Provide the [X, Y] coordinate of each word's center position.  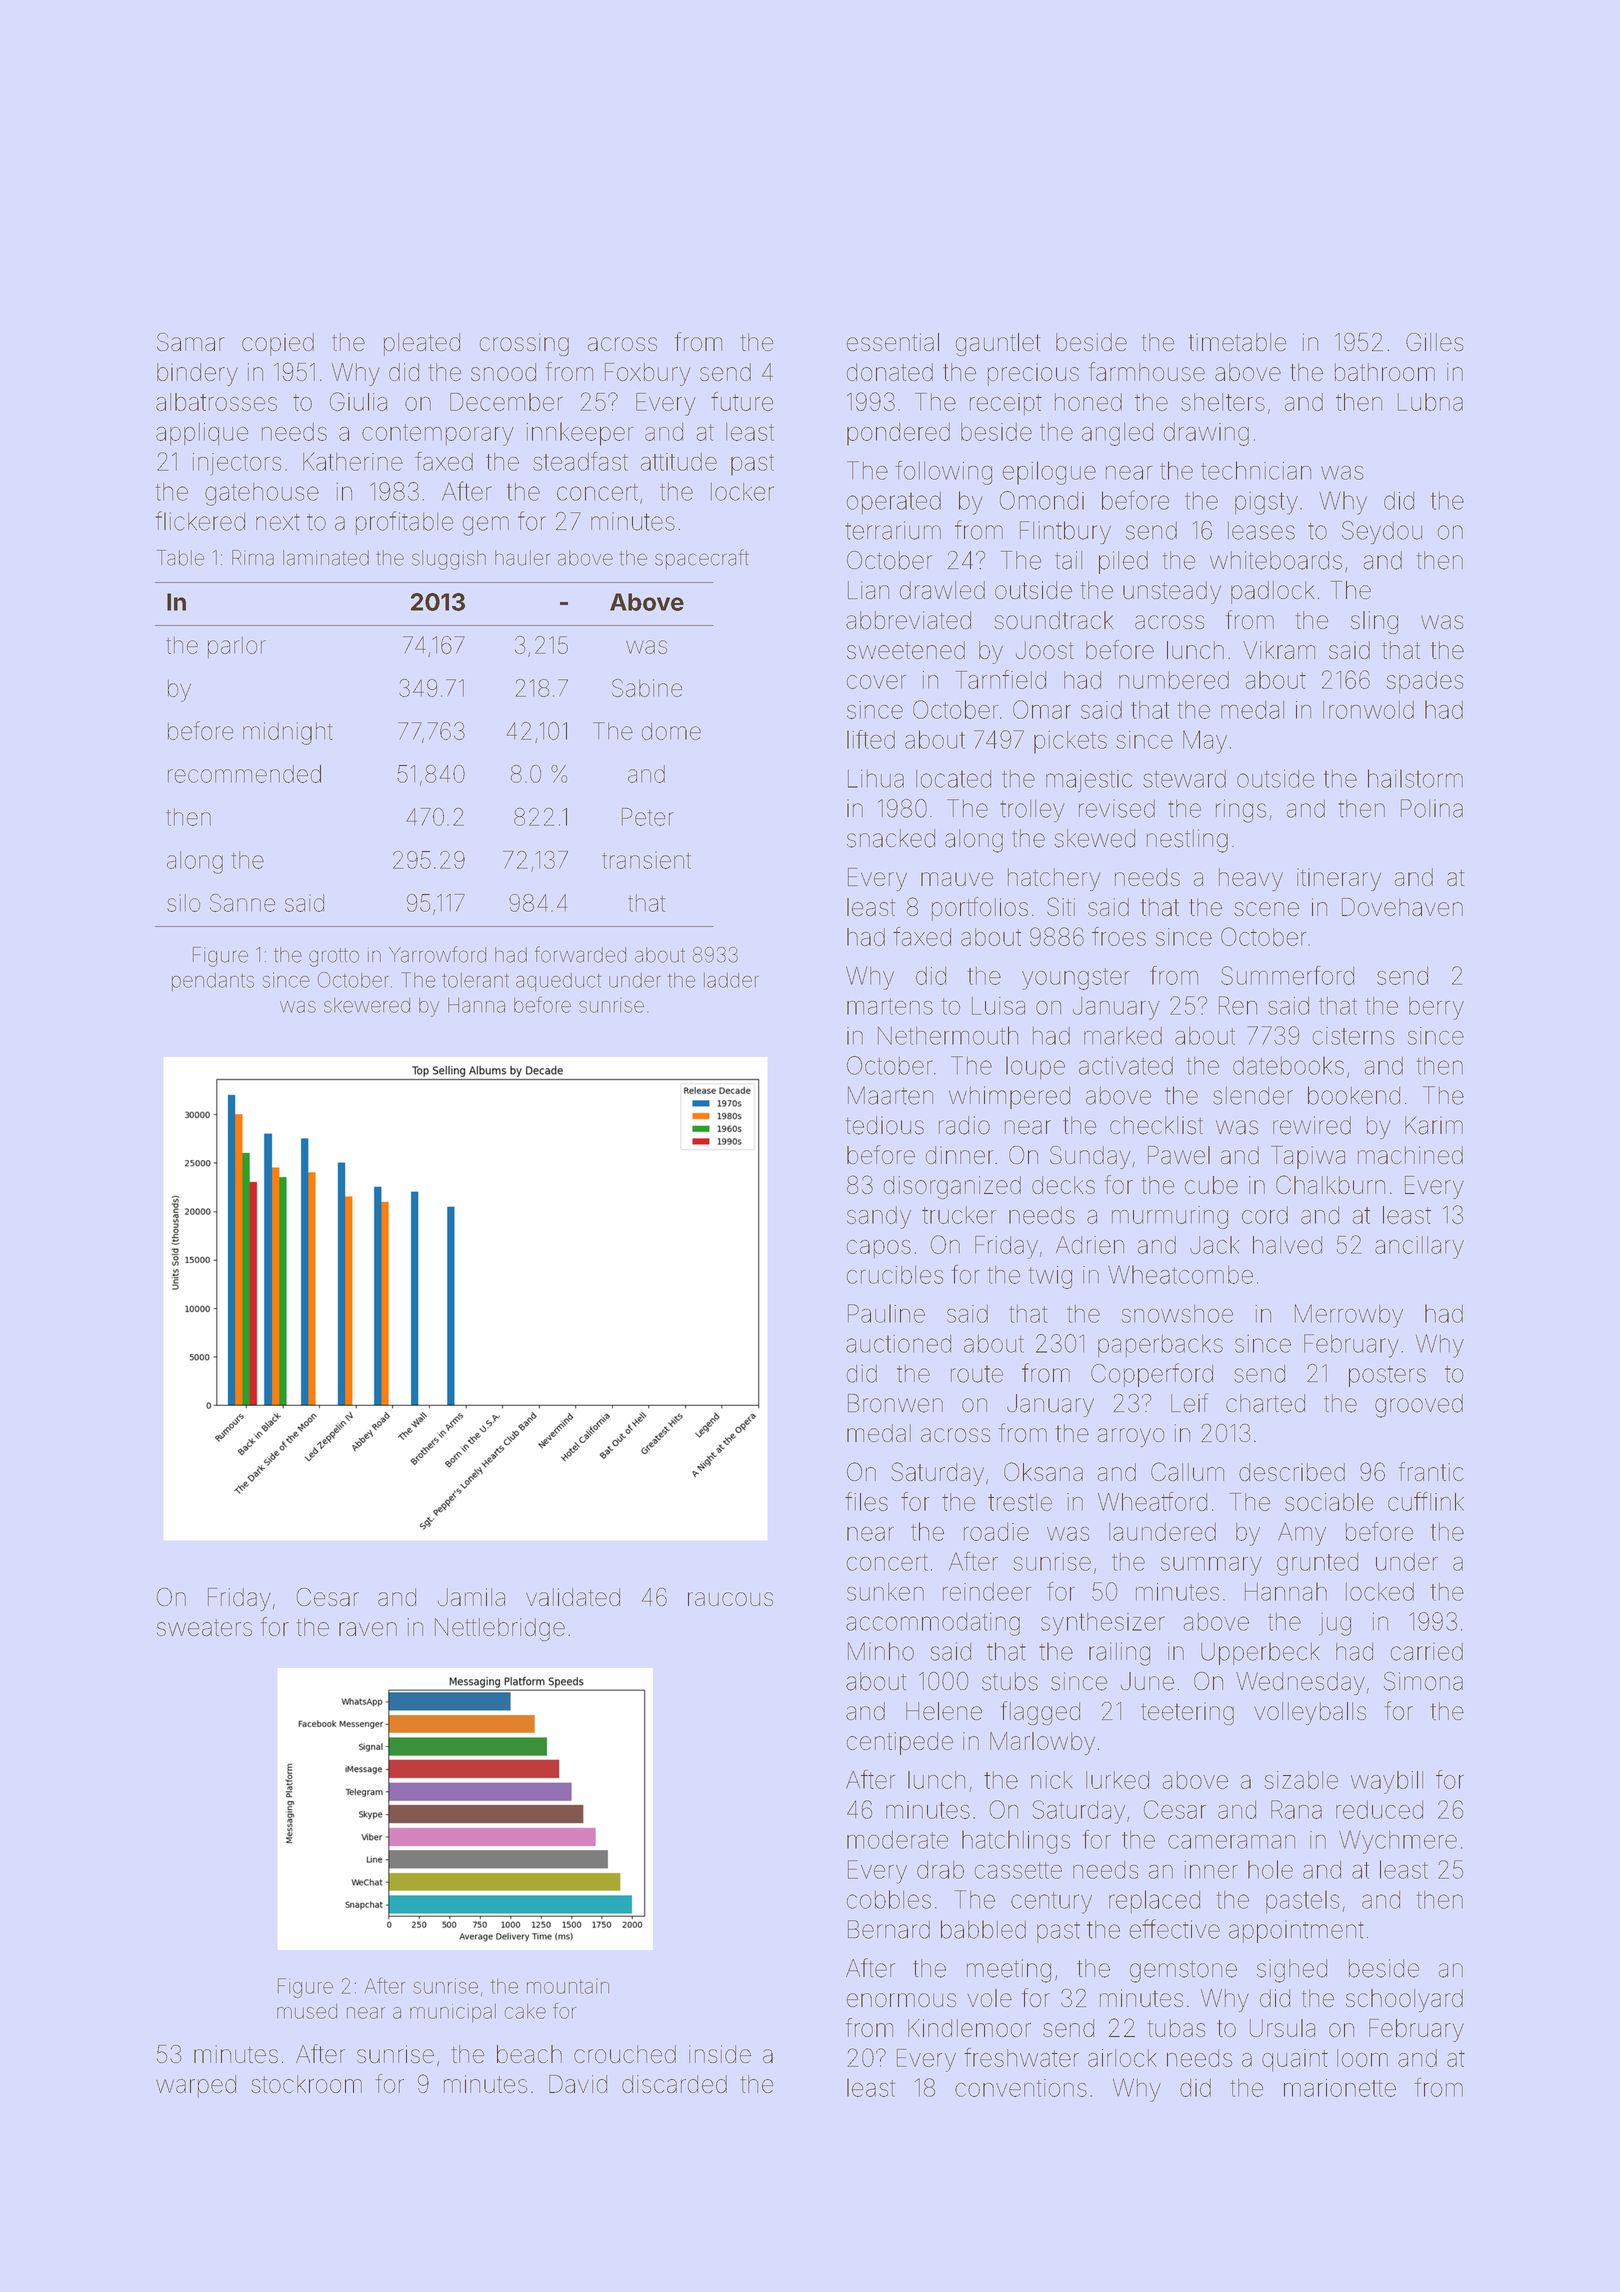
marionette [1340, 2088]
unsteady [1172, 592]
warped [196, 2086]
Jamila [471, 1597]
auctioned [898, 1344]
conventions [1021, 2088]
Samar [190, 342]
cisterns [1353, 1036]
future [742, 401]
